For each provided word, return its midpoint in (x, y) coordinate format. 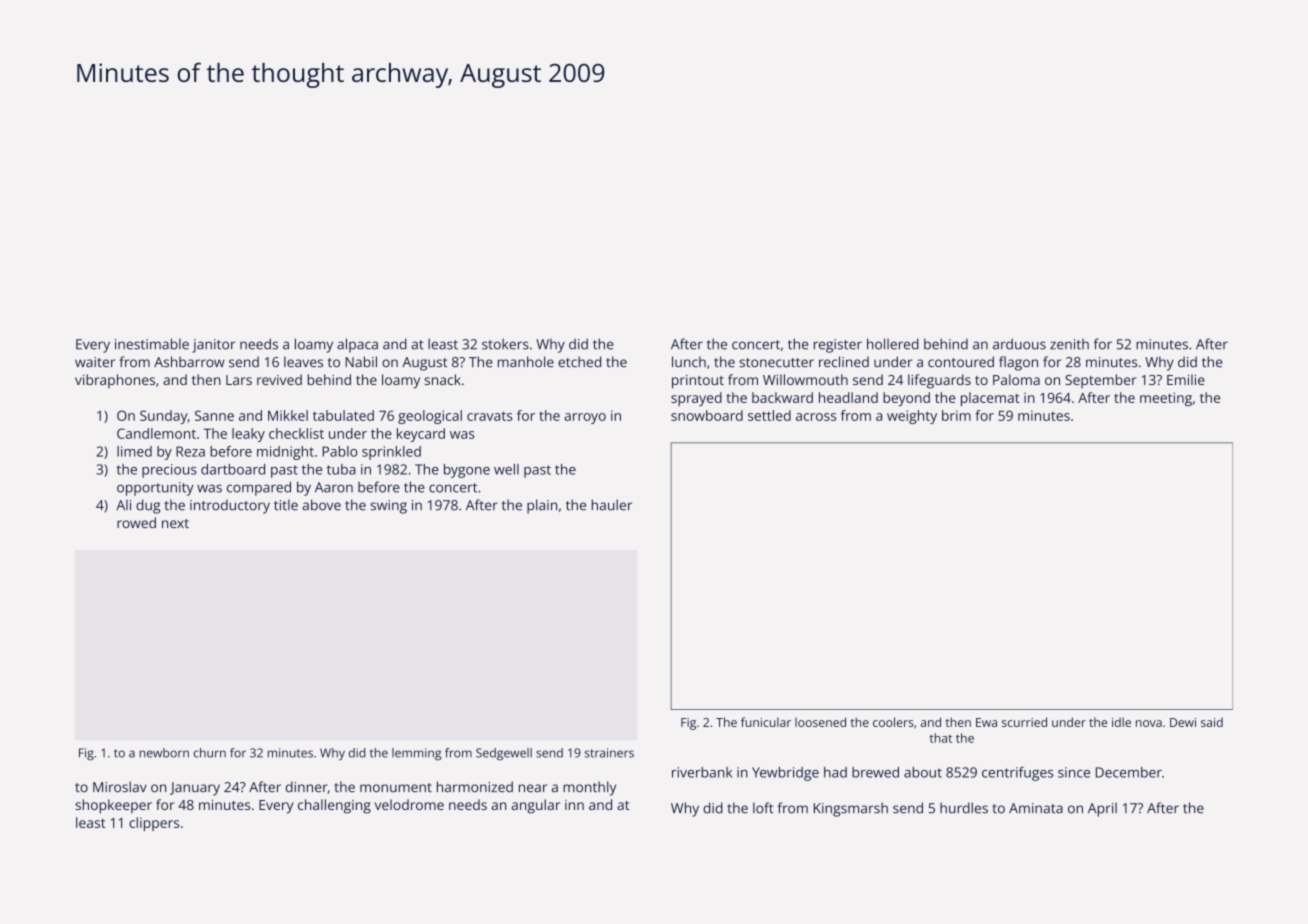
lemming (416, 754)
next (175, 523)
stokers (505, 344)
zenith (1069, 344)
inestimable (152, 344)
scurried (1024, 722)
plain (542, 506)
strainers (609, 753)
